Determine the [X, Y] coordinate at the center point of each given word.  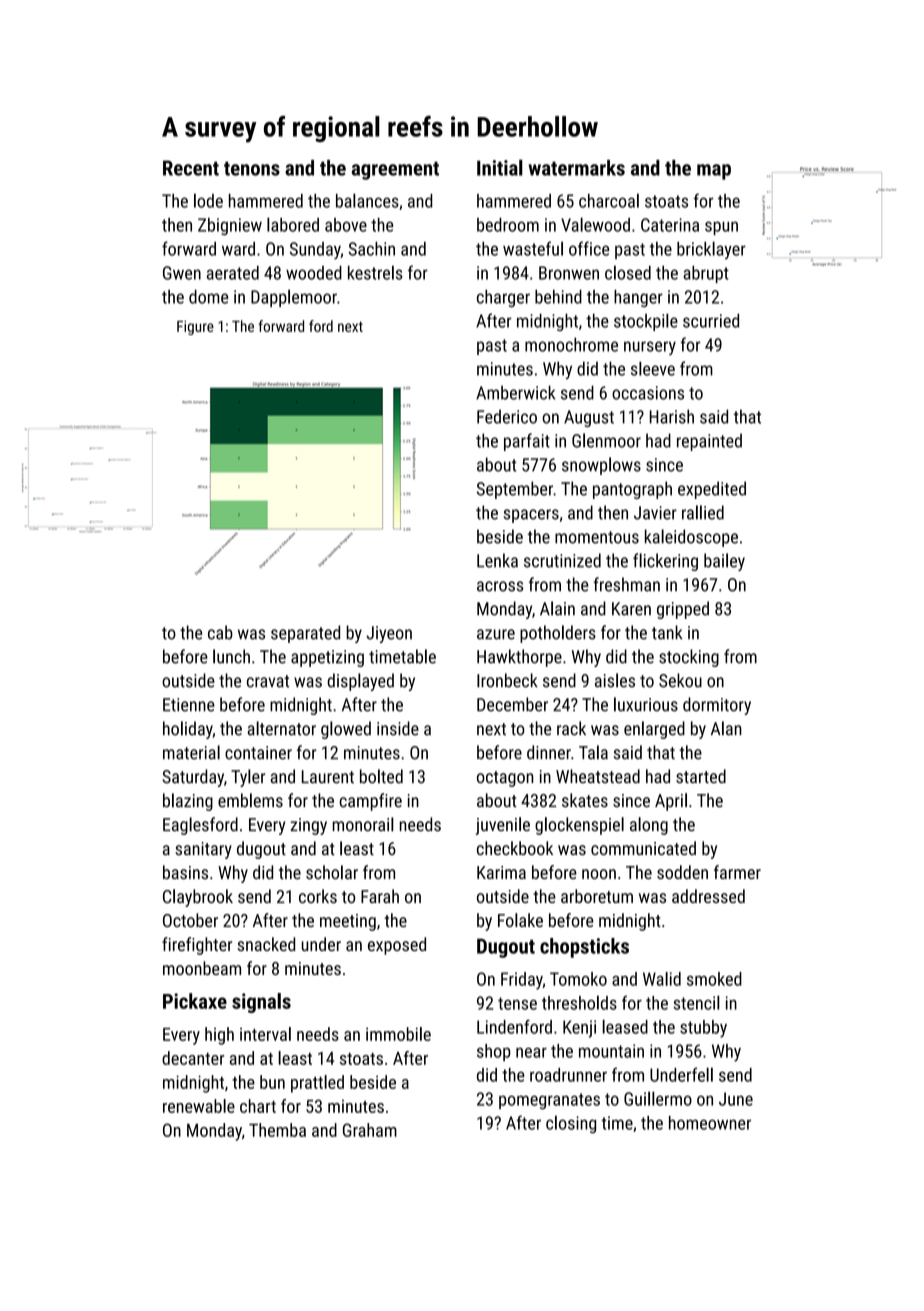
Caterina [670, 225]
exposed [397, 946]
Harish [672, 416]
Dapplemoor [294, 298]
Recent [191, 168]
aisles [615, 680]
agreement [395, 170]
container [258, 753]
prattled [317, 1084]
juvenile [503, 826]
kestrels [375, 272]
